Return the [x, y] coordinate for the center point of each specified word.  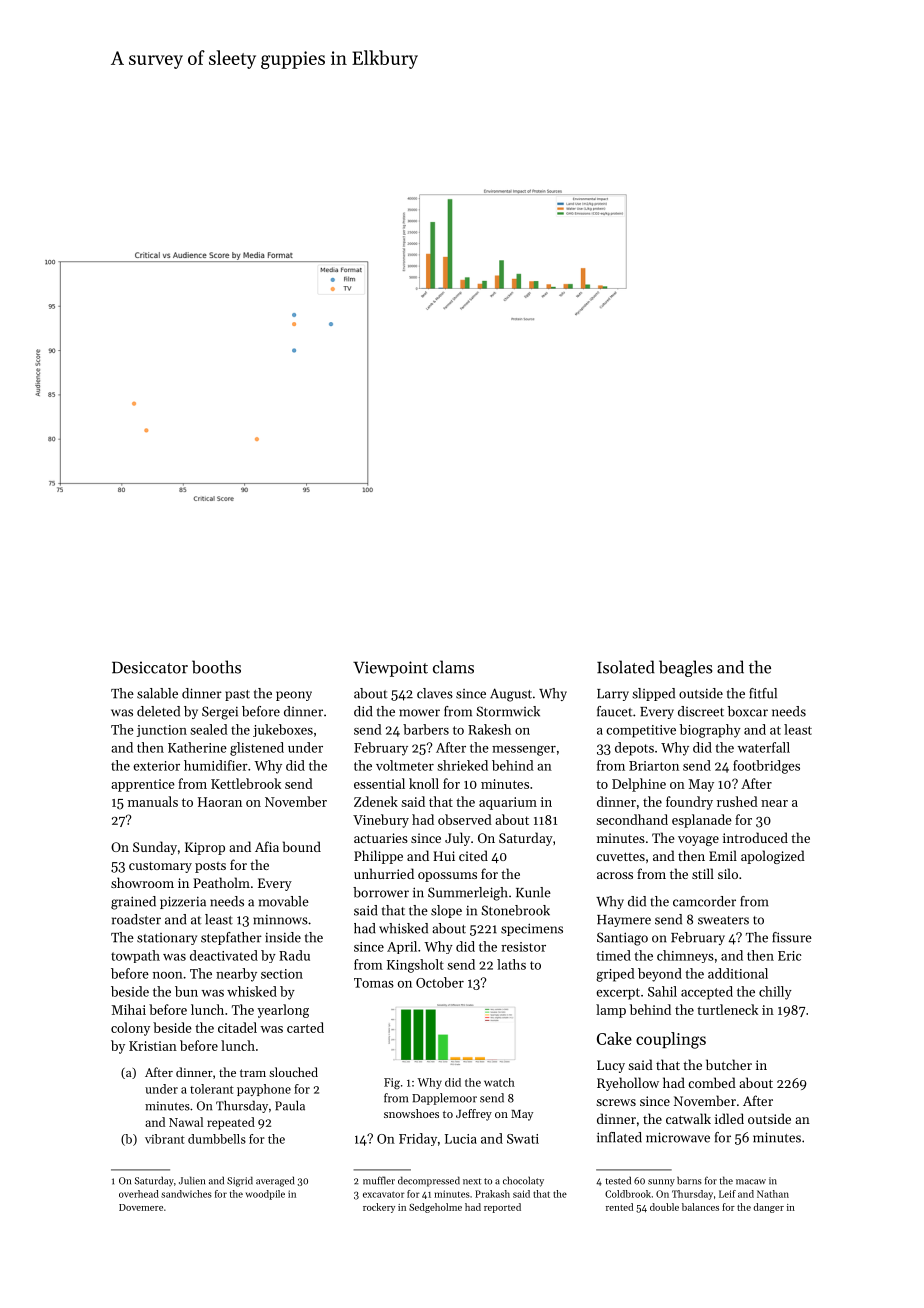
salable [157, 693]
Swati [523, 1139]
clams [453, 667]
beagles [685, 668]
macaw [751, 1182]
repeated [231, 1123]
